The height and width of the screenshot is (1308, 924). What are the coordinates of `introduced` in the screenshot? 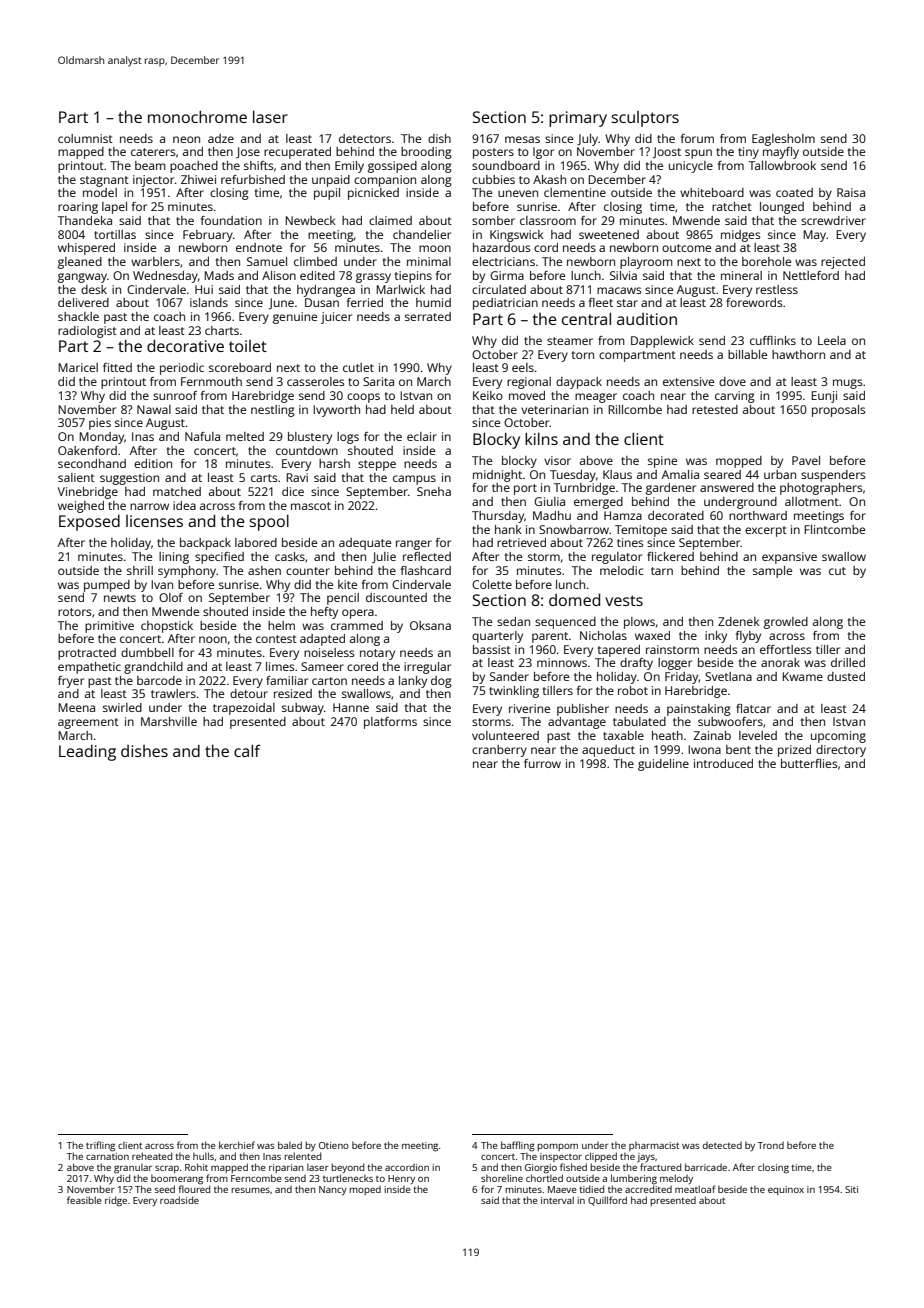 It's located at (723, 763).
